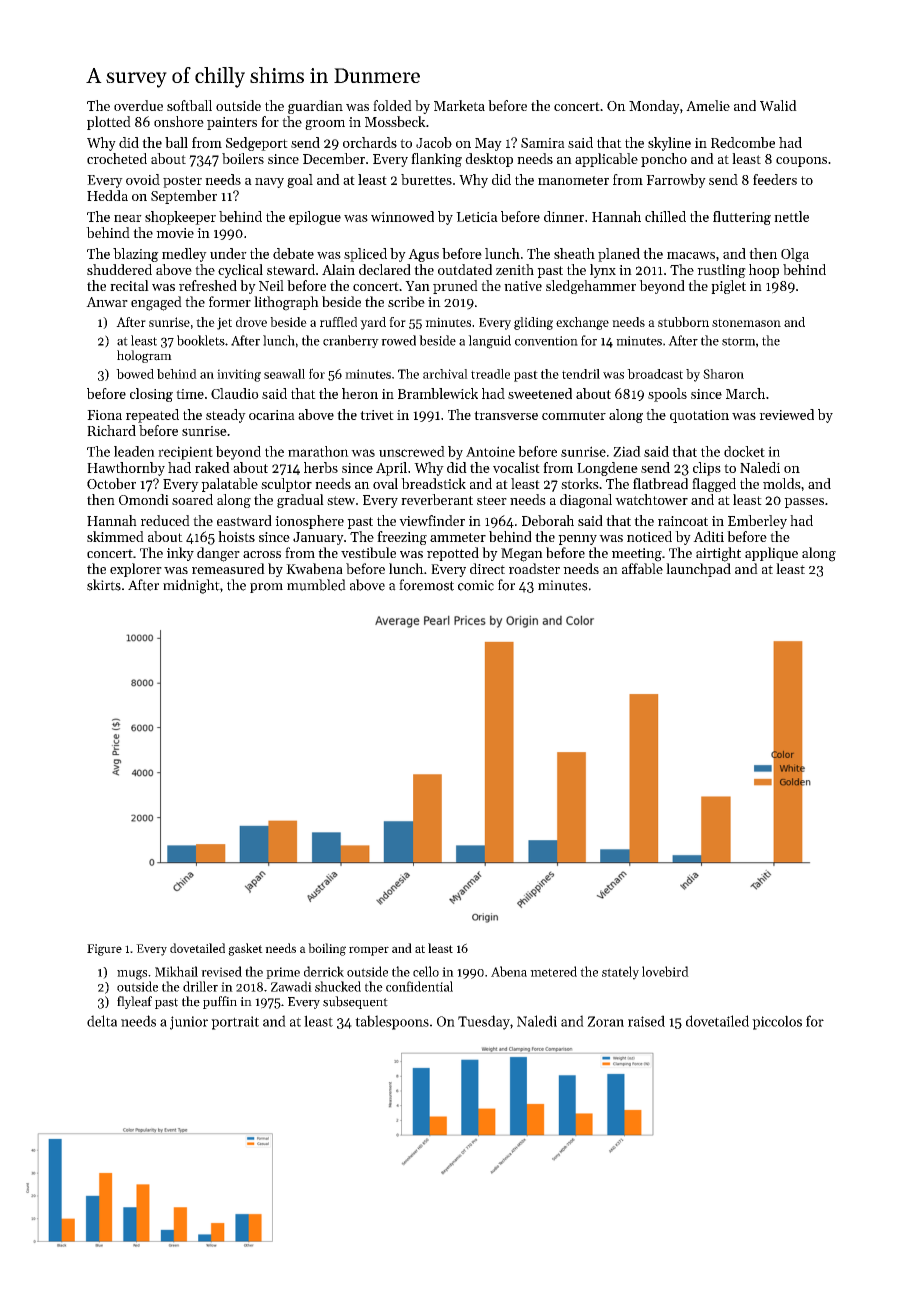 The height and width of the screenshot is (1308, 924). I want to click on rowed, so click(398, 340).
